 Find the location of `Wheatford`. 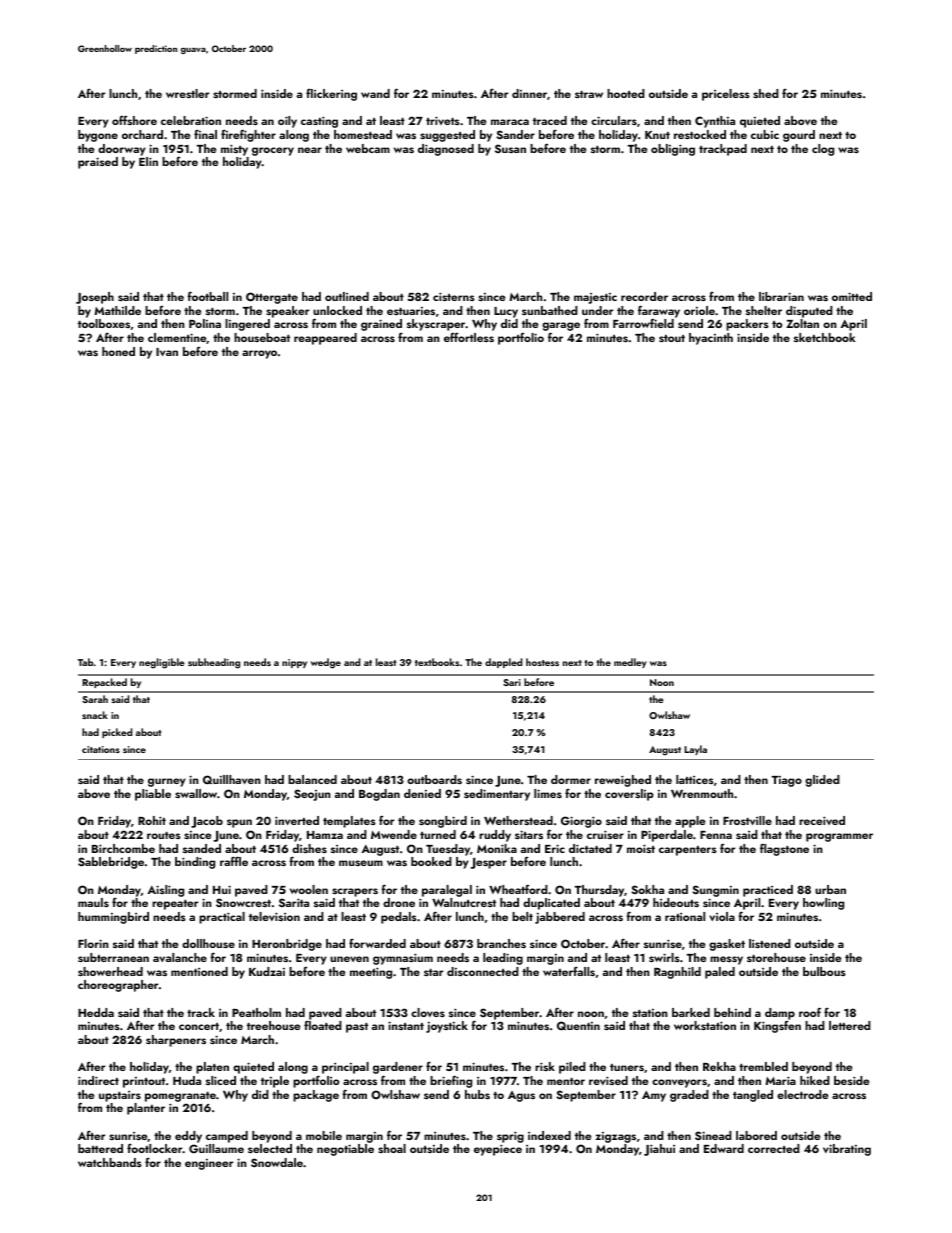

Wheatford is located at coordinates (518, 889).
